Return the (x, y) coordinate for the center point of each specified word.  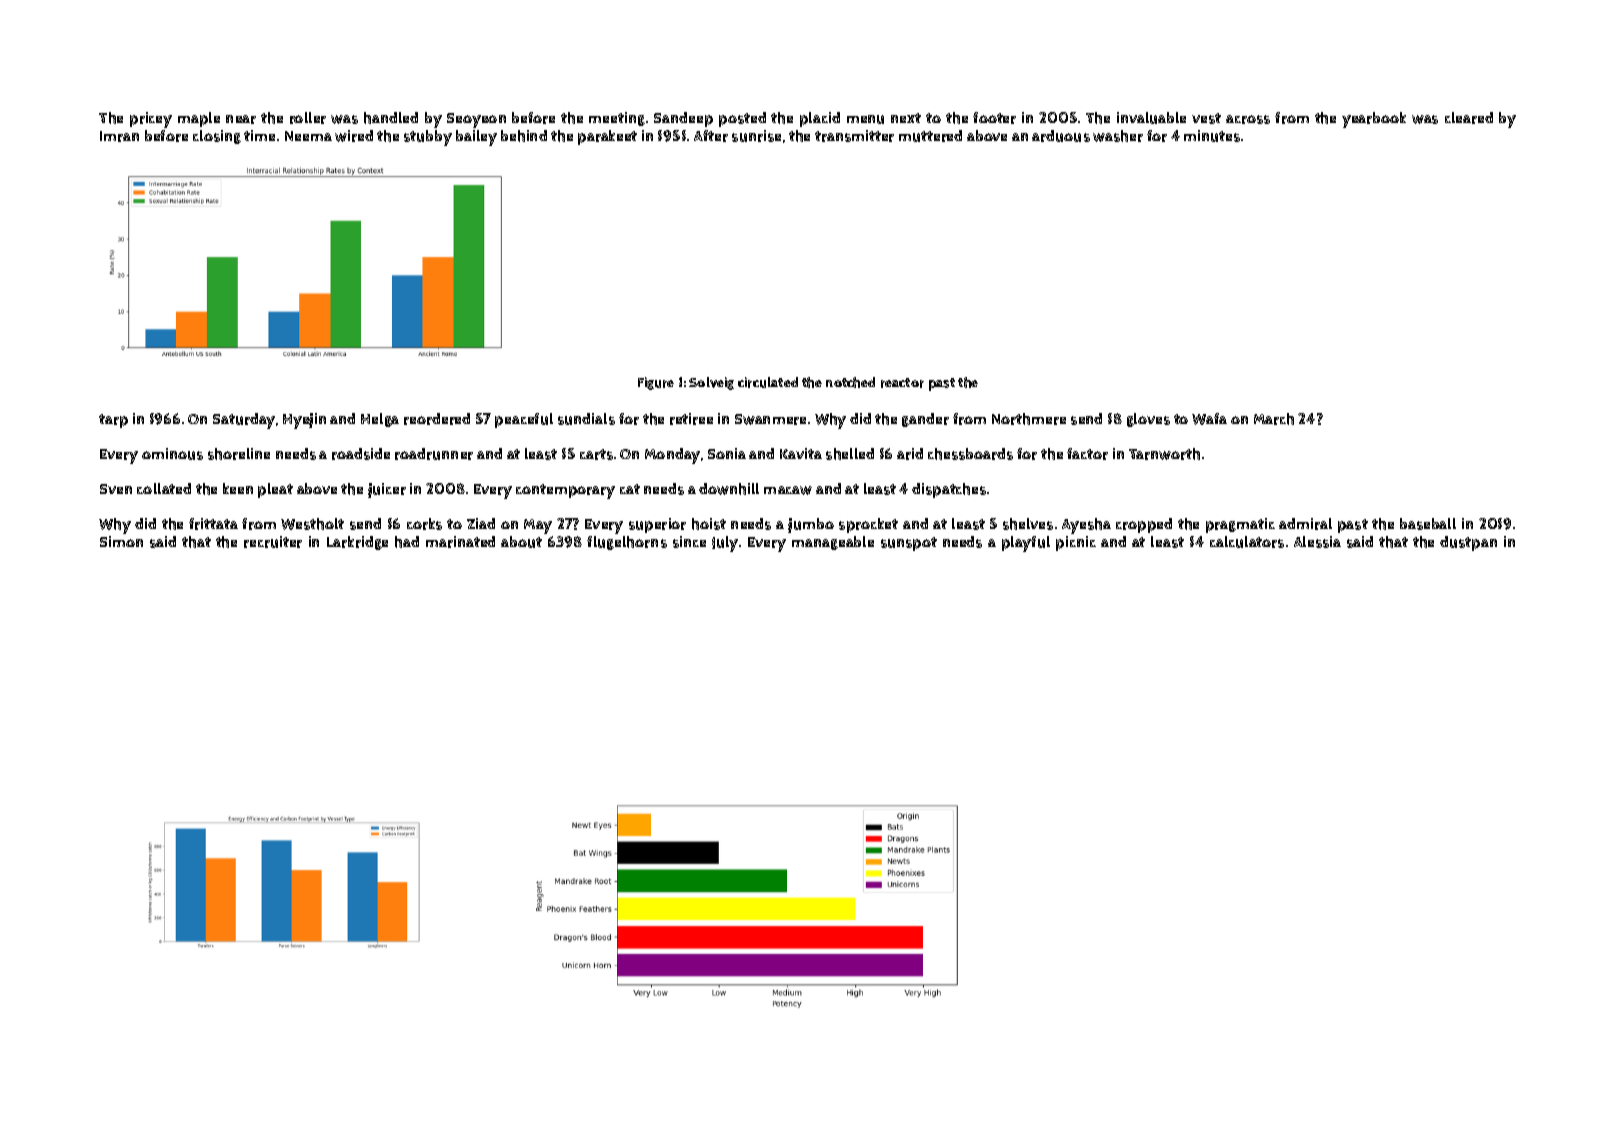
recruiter (273, 542)
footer (994, 118)
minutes (1212, 136)
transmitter (854, 136)
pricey (151, 120)
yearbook (1374, 120)
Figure (656, 383)
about (521, 542)
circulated (768, 382)
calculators (1247, 542)
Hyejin (304, 421)
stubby (428, 138)
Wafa (1209, 419)
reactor (902, 383)
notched (850, 382)
